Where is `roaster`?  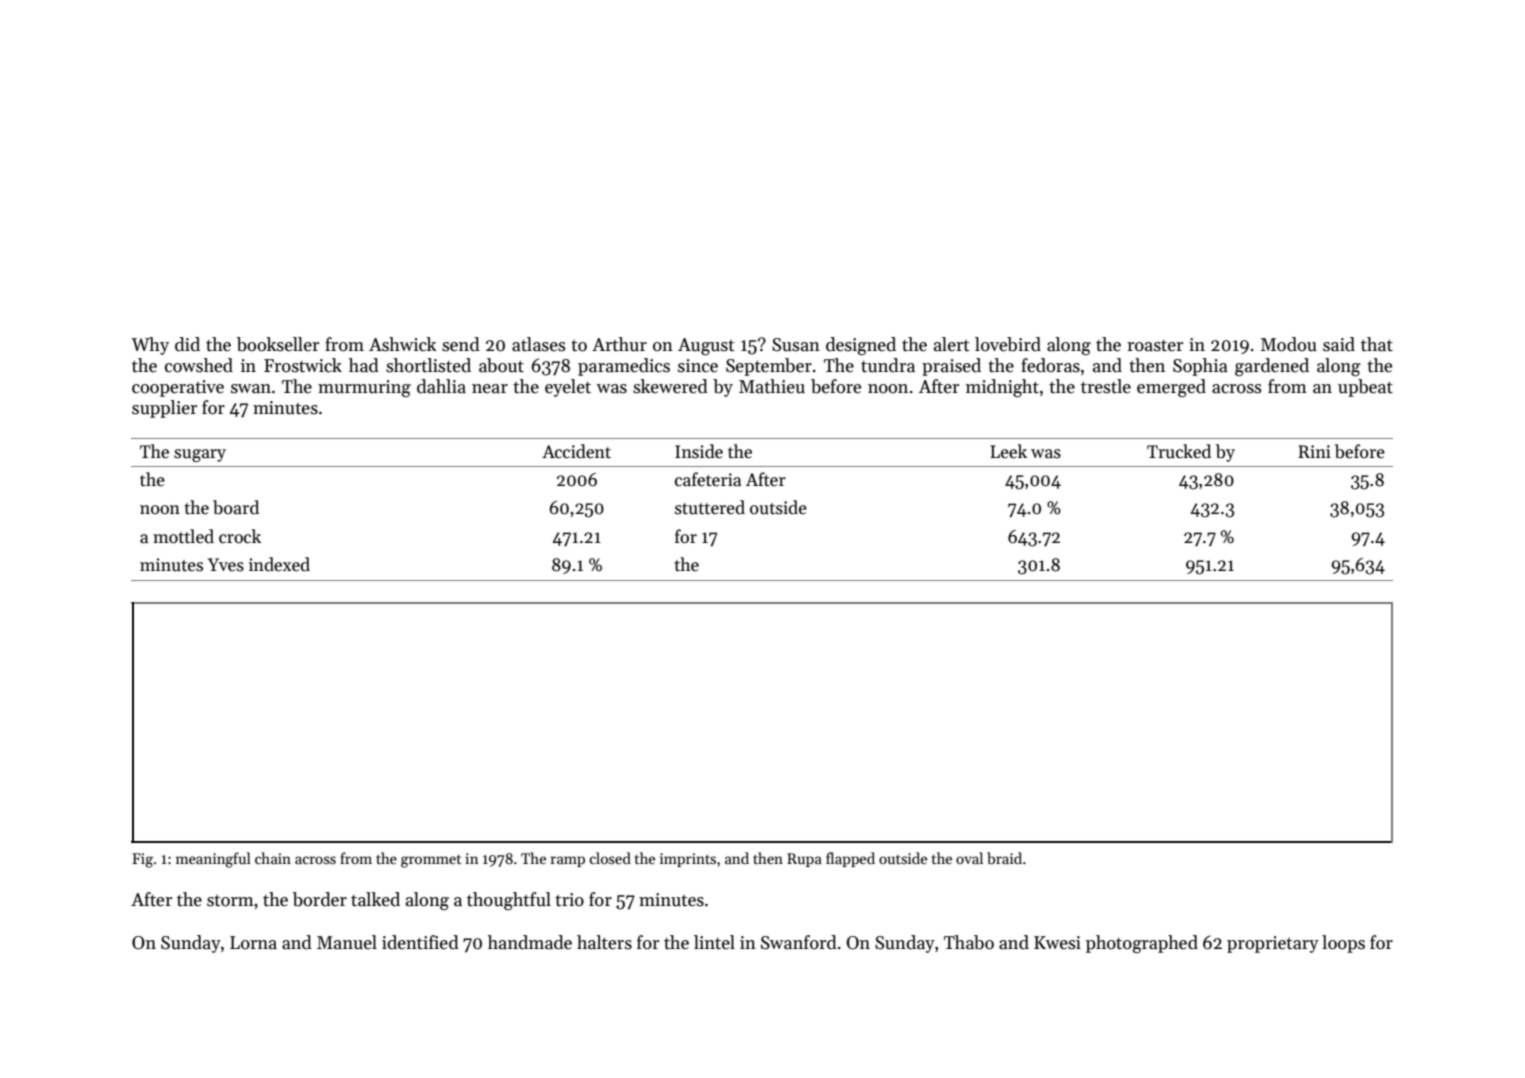 roaster is located at coordinates (1155, 346).
